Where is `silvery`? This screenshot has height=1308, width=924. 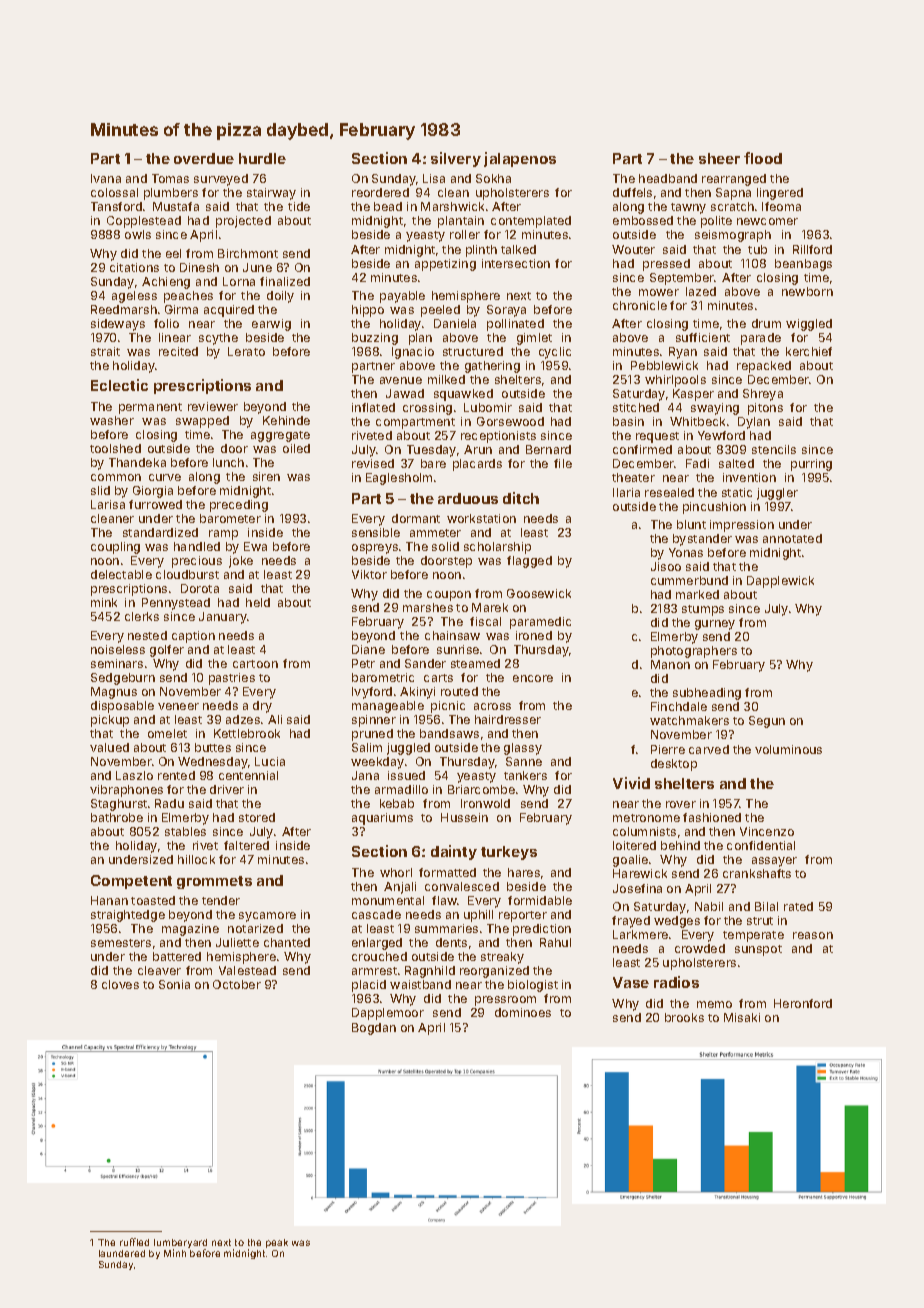
silvery is located at coordinates (456, 159).
